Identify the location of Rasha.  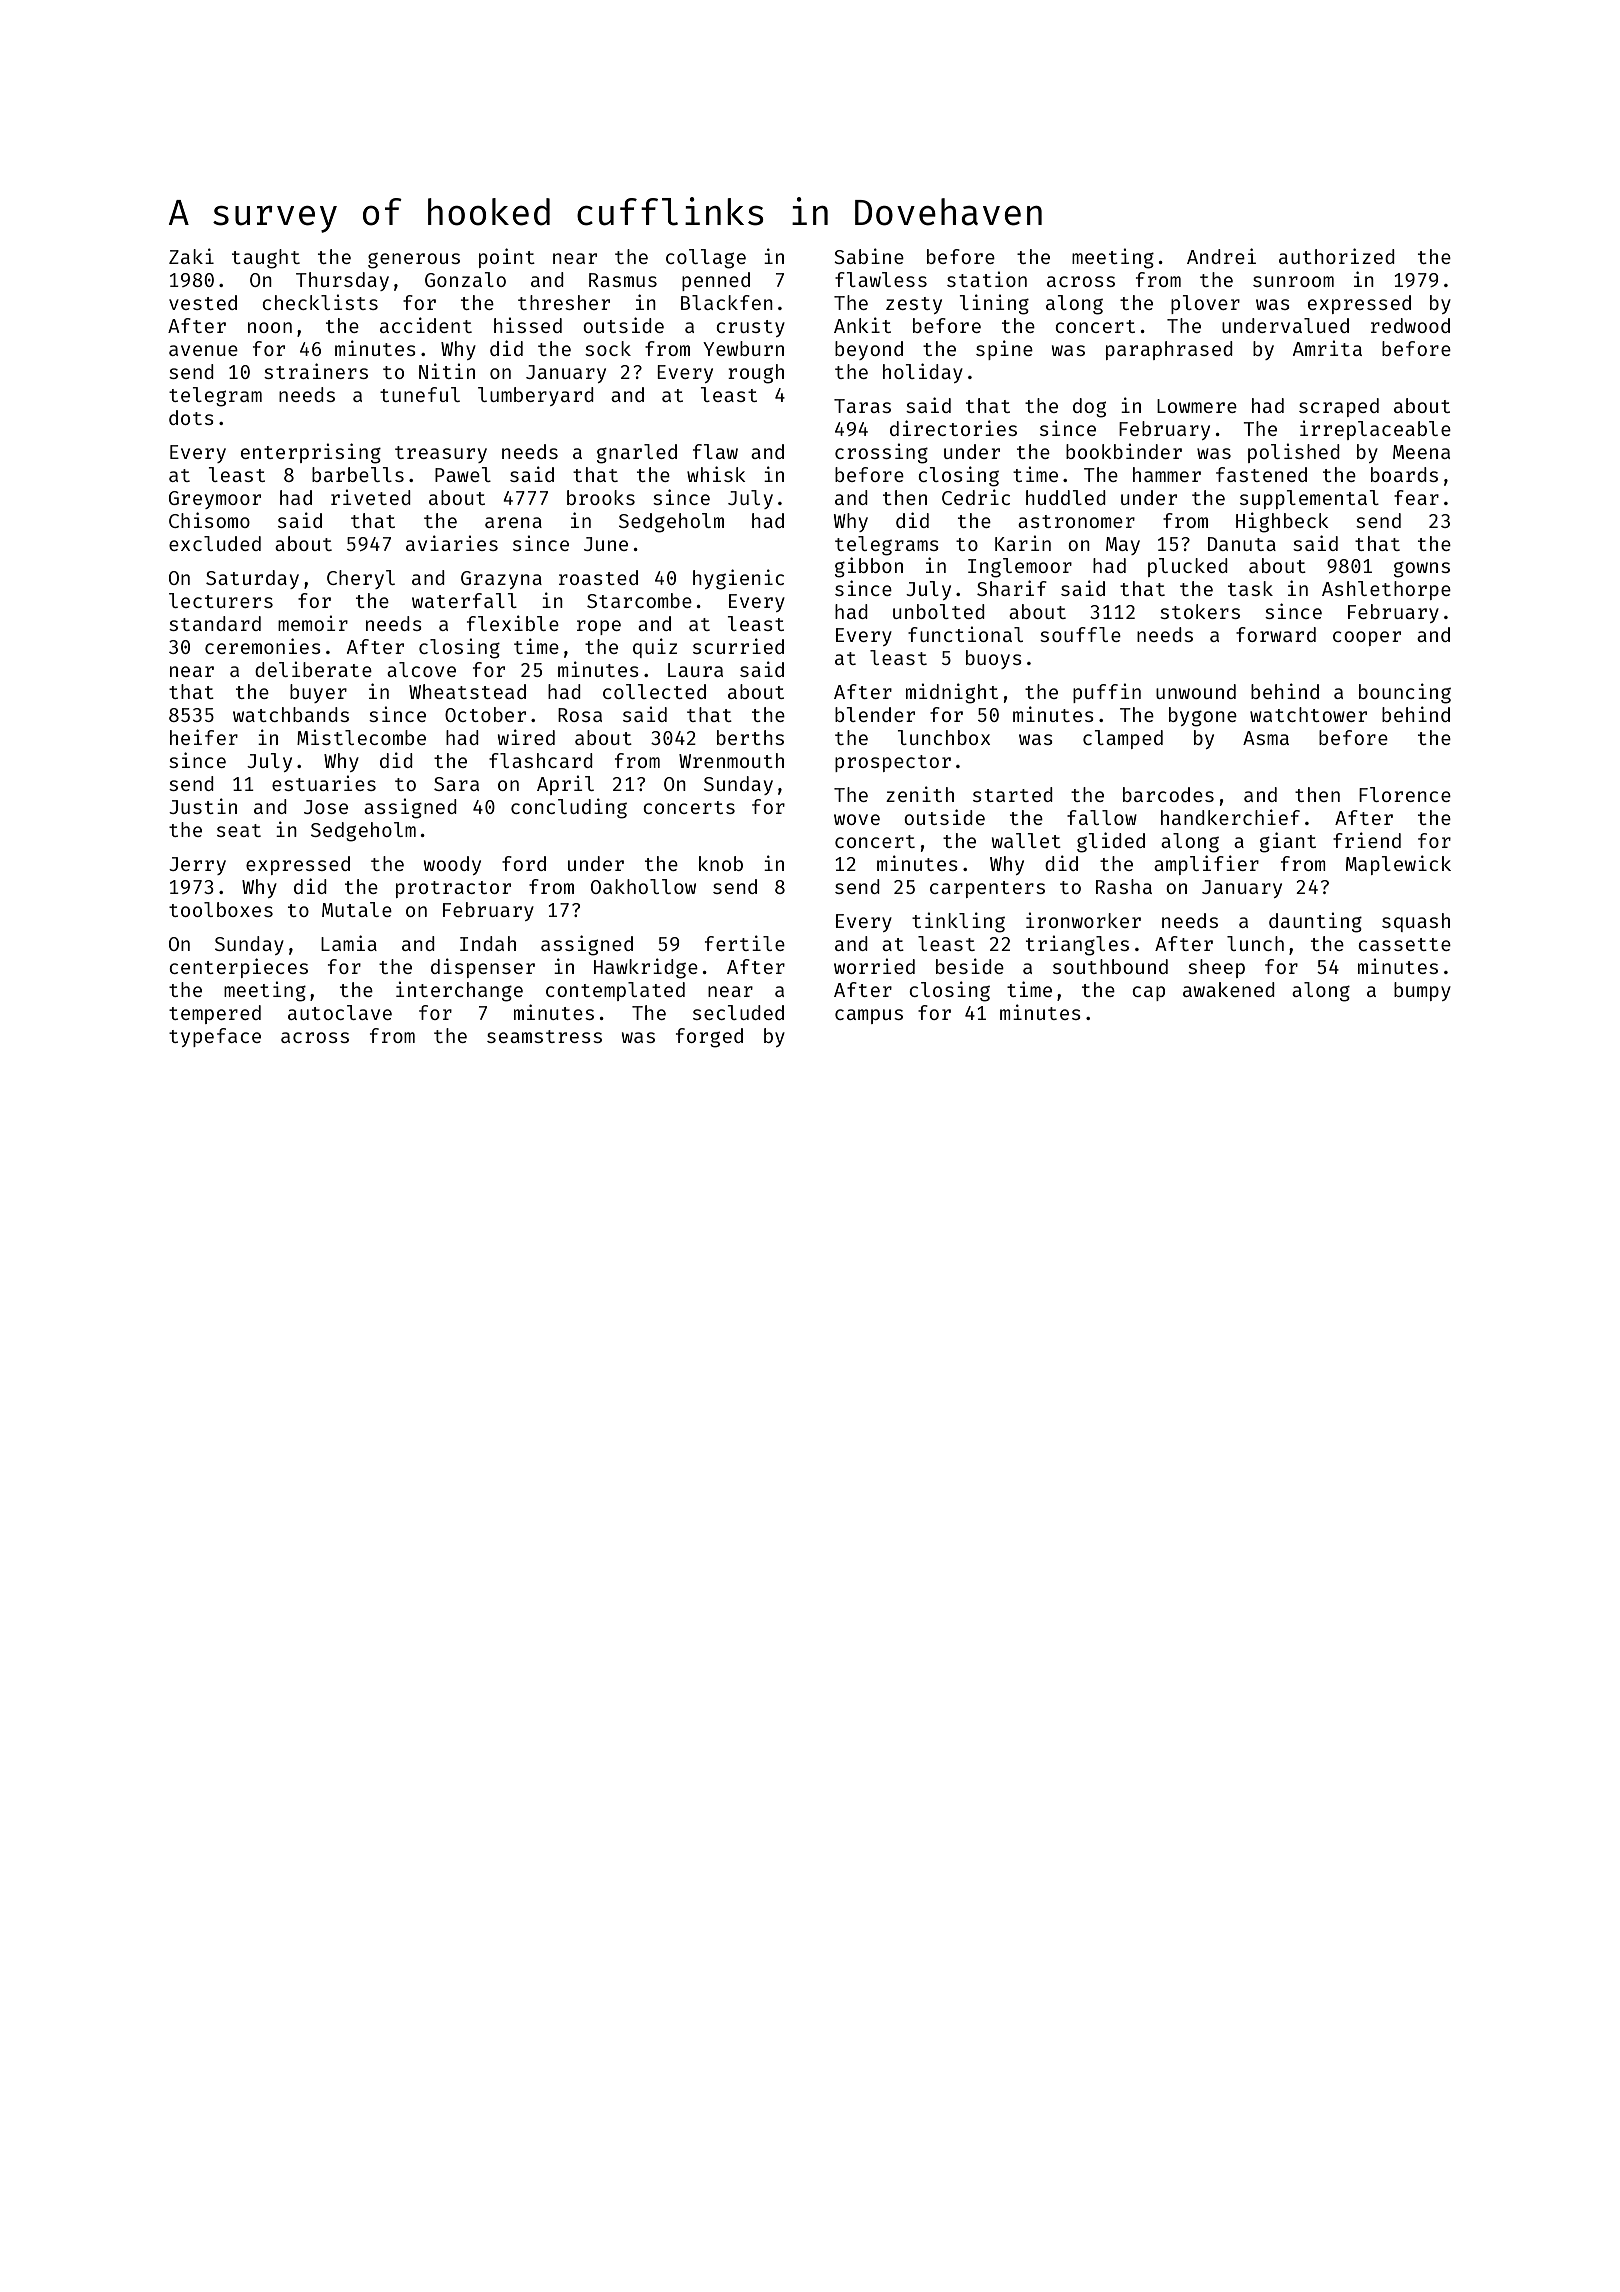
(1124, 886).
